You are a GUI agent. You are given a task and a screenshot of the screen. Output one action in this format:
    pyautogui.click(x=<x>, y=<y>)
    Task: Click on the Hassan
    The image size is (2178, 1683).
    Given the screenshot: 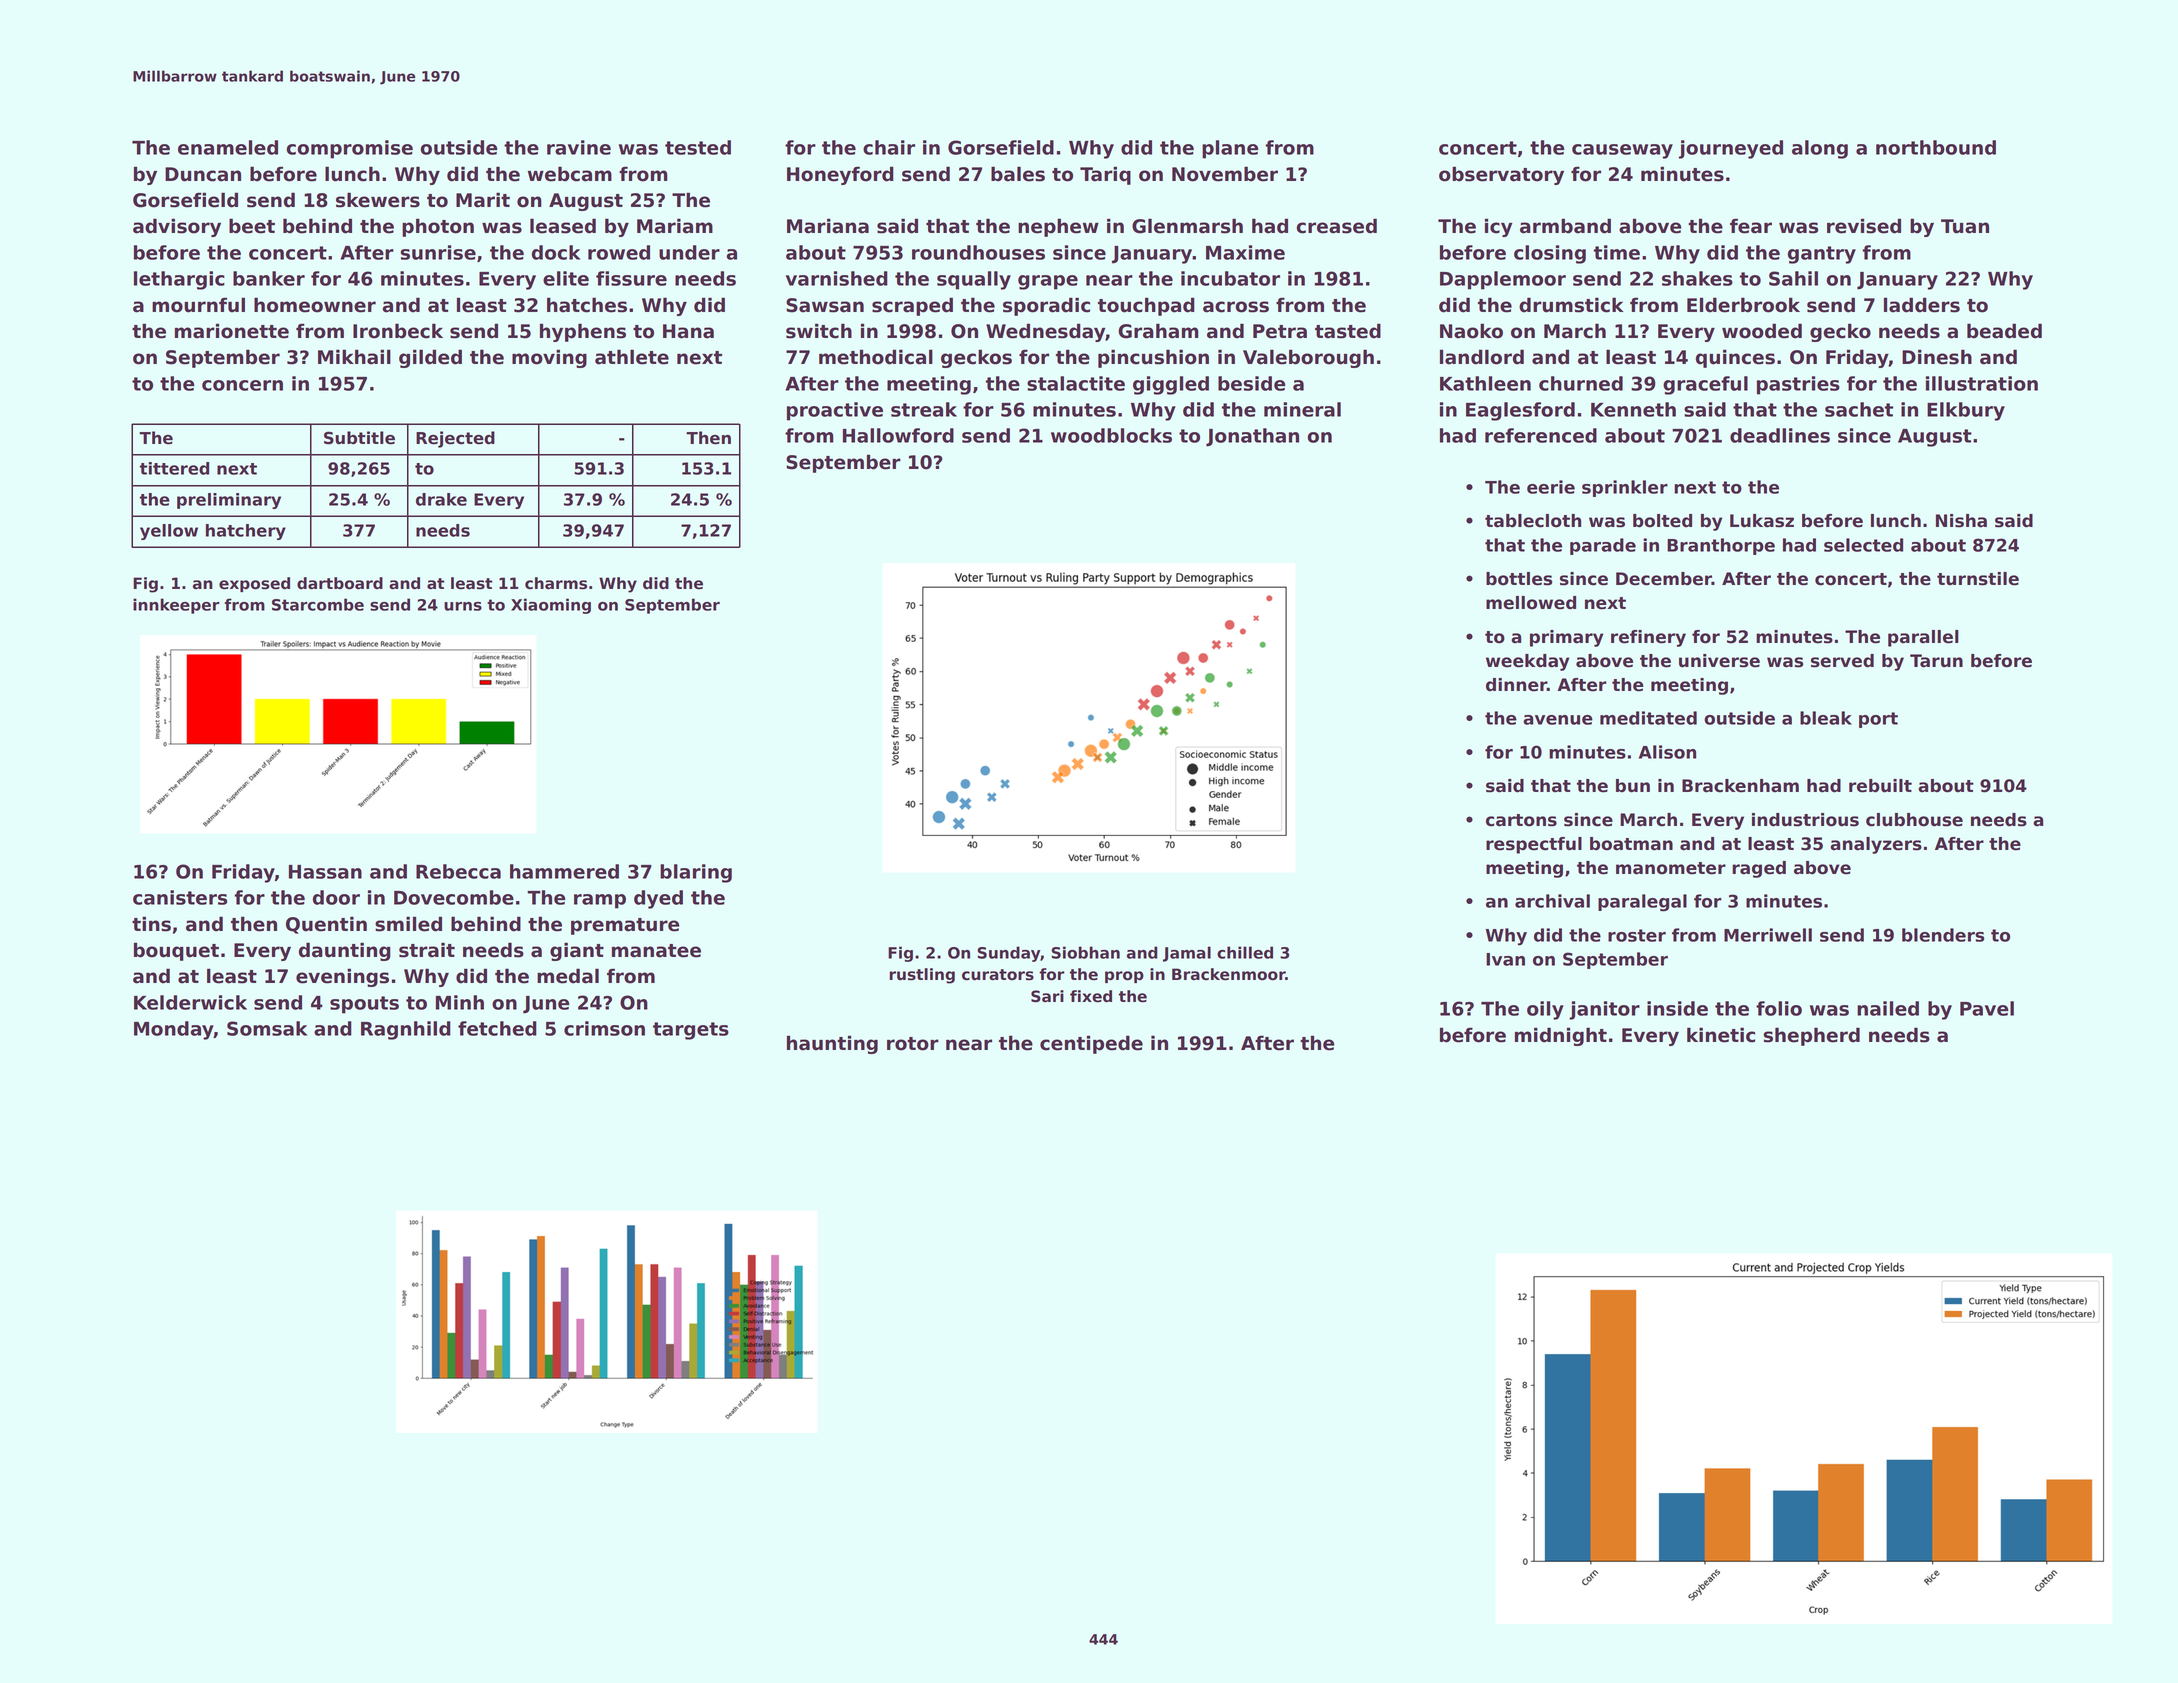 What is the action you would take?
    pyautogui.click(x=325, y=872)
